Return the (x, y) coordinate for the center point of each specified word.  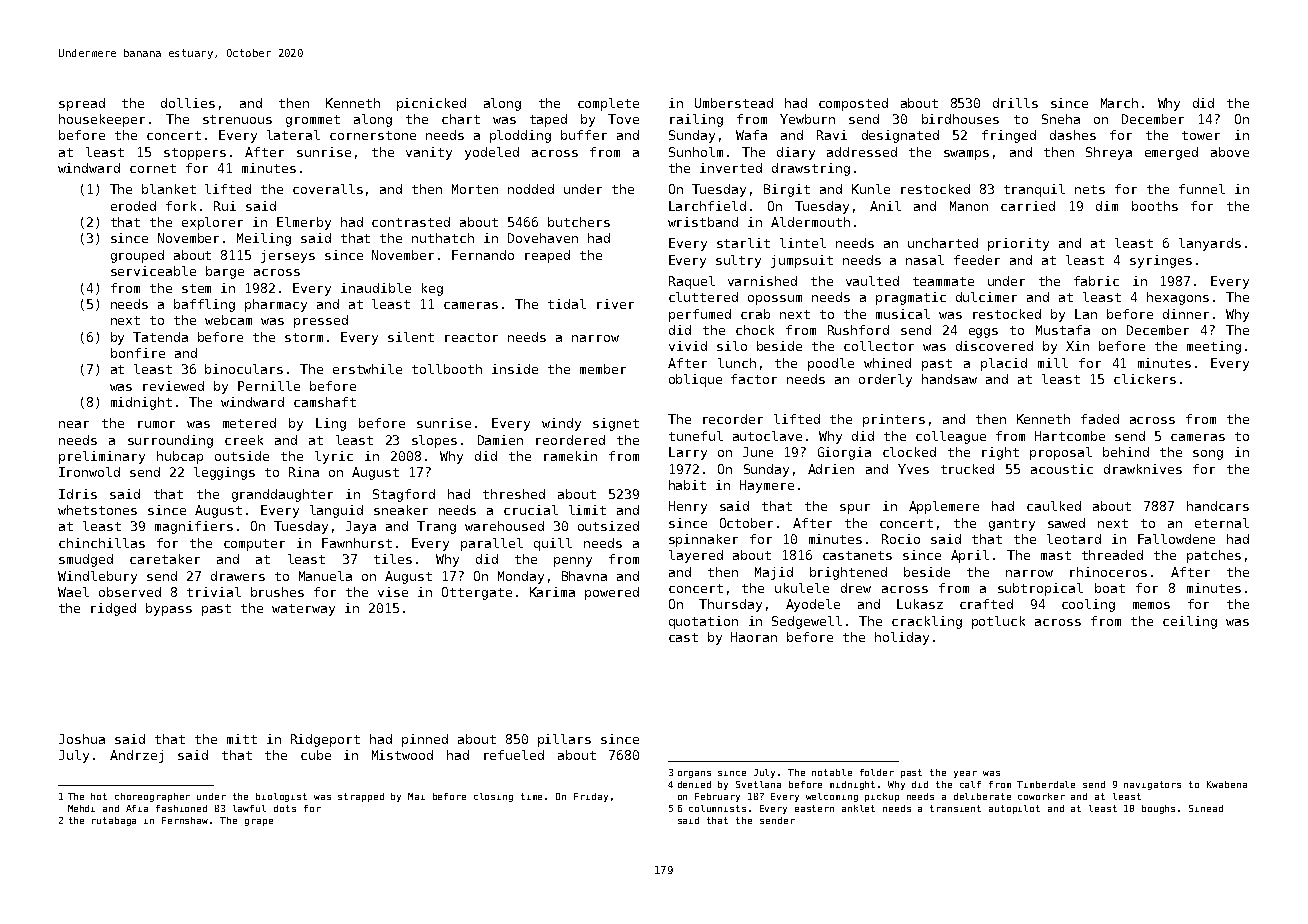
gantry (1012, 525)
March (1119, 103)
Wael (73, 592)
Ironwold (89, 472)
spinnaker (703, 540)
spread (82, 104)
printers (894, 420)
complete (608, 104)
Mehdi (81, 808)
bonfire (138, 353)
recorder (733, 419)
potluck (998, 622)
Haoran (754, 637)
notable (832, 772)
